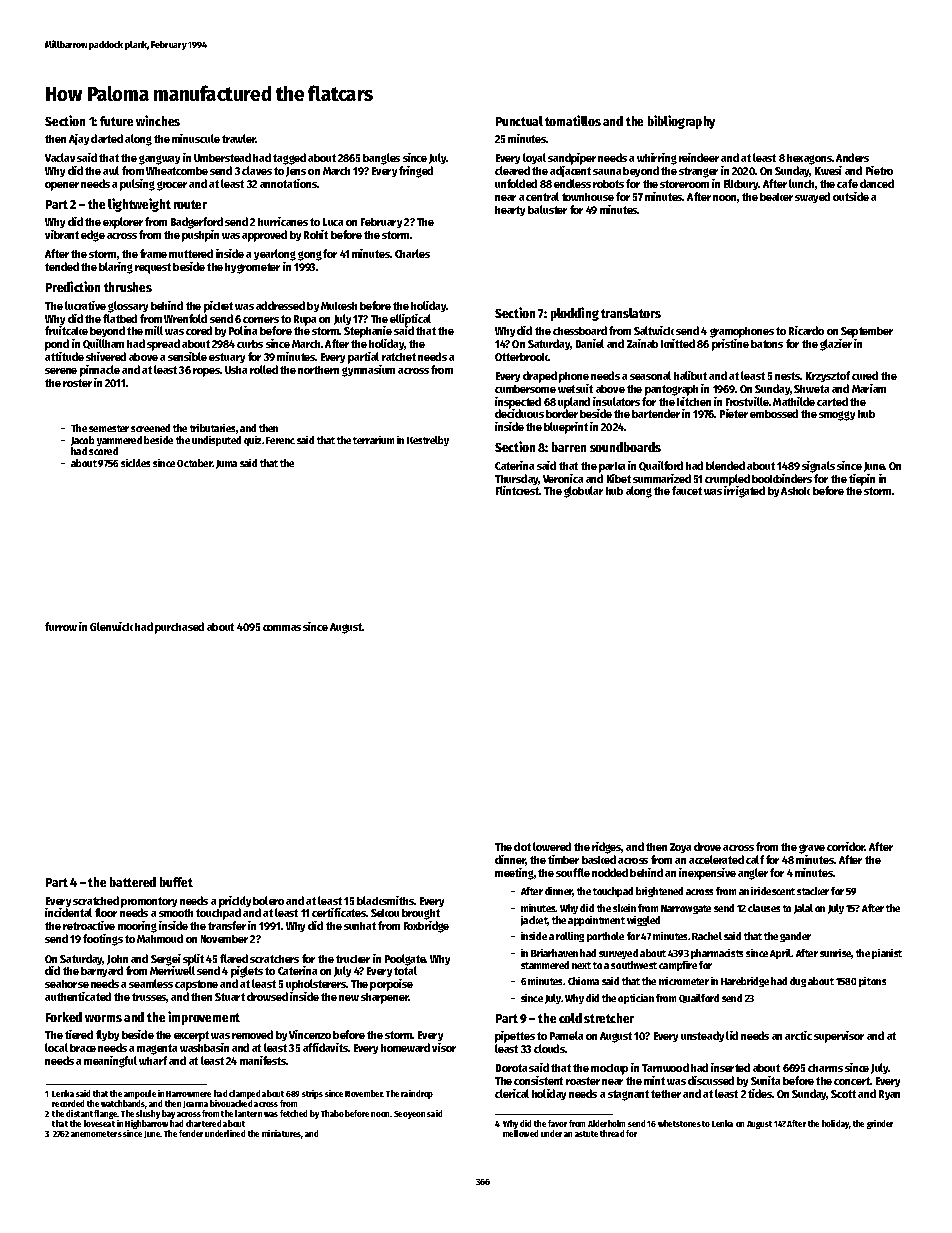 The width and height of the image is (952, 1233). What do you see at coordinates (862, 480) in the image?
I see `tiepin` at bounding box center [862, 480].
